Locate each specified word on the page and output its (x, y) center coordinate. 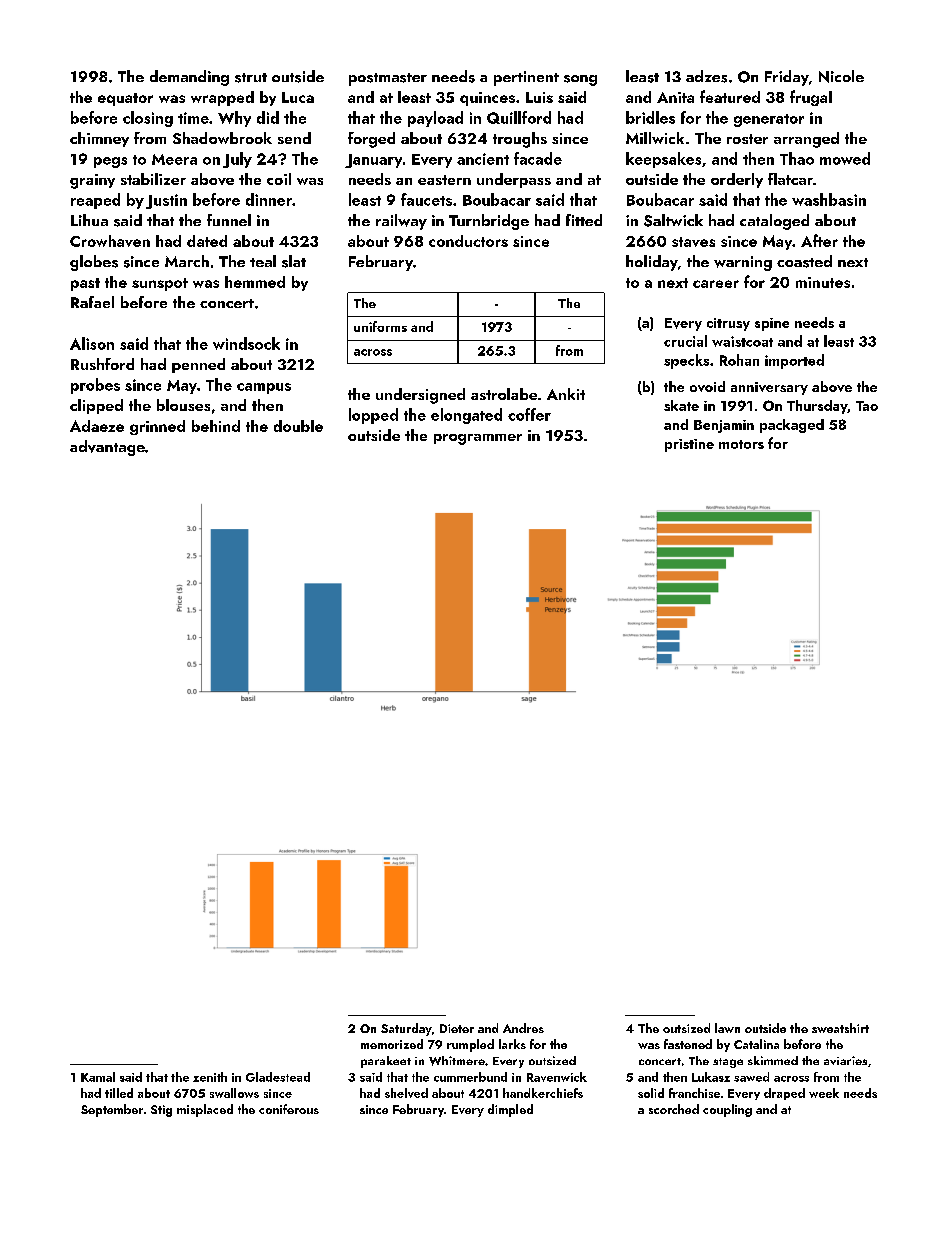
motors (741, 444)
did (268, 117)
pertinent (526, 78)
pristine (689, 445)
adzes (706, 76)
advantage (107, 448)
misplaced (205, 1110)
